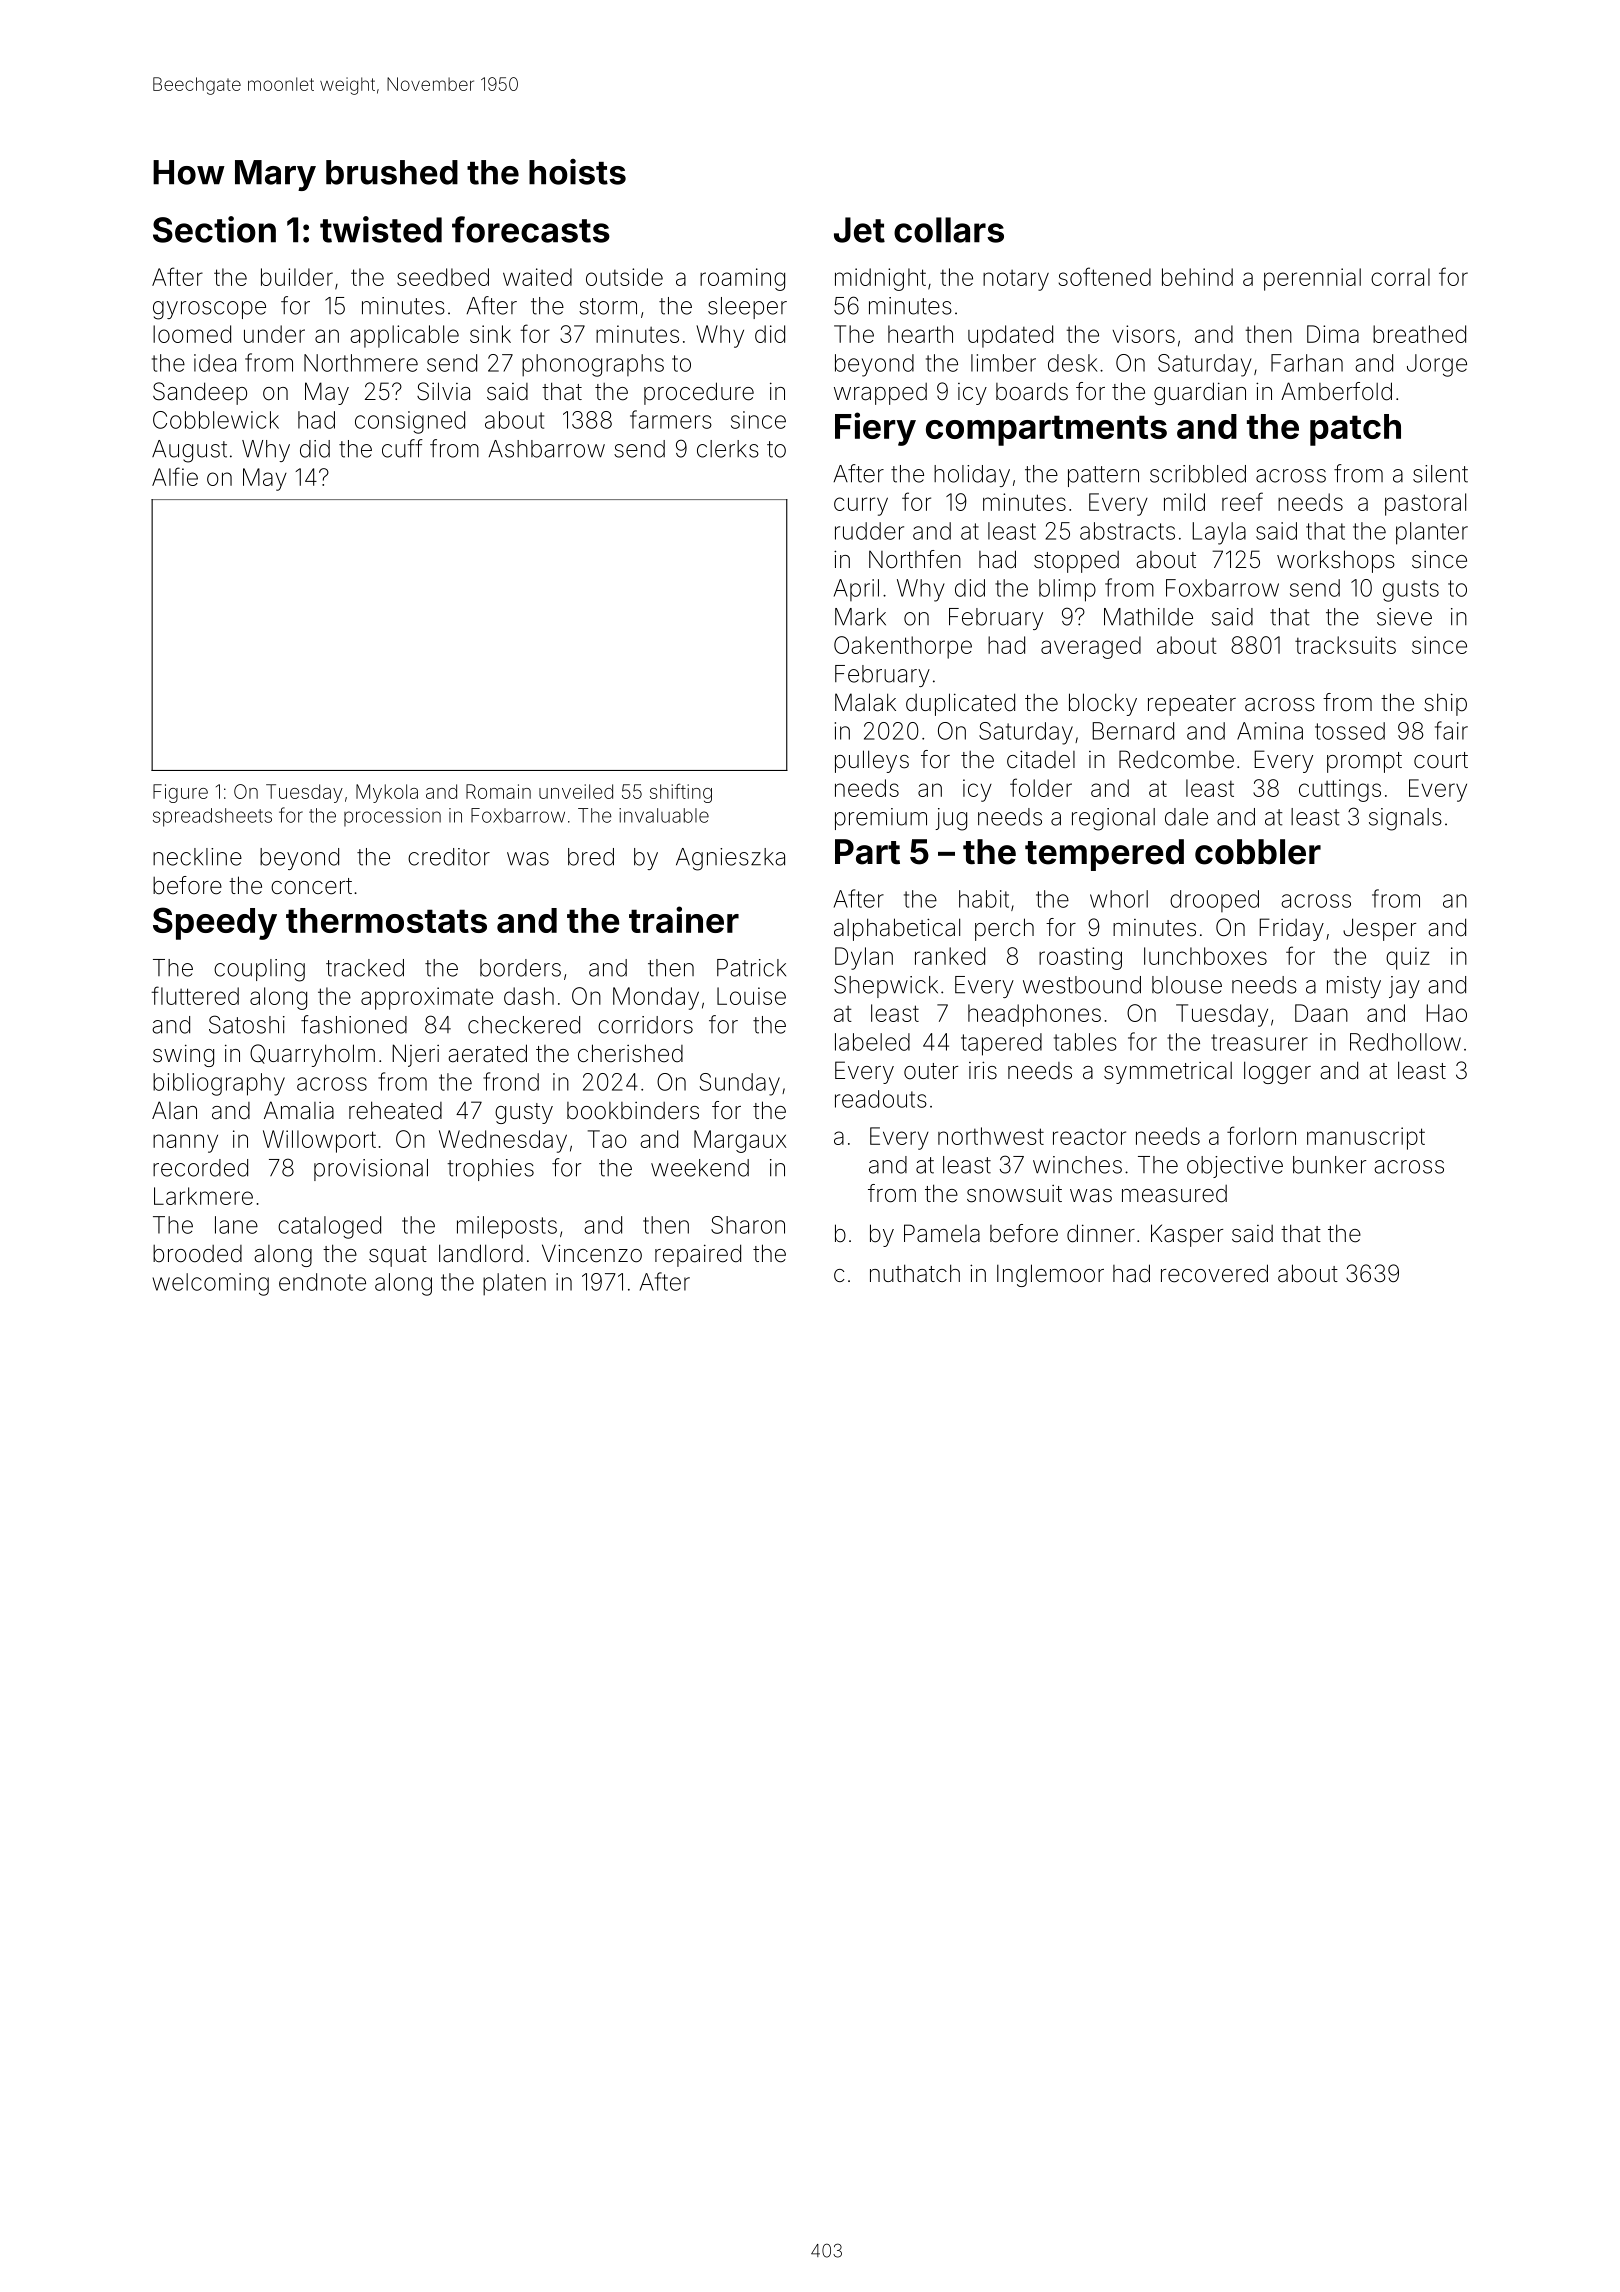 Image resolution: width=1620 pixels, height=2292 pixels. Describe the element at coordinates (1200, 393) in the image. I see `guardian` at that location.
